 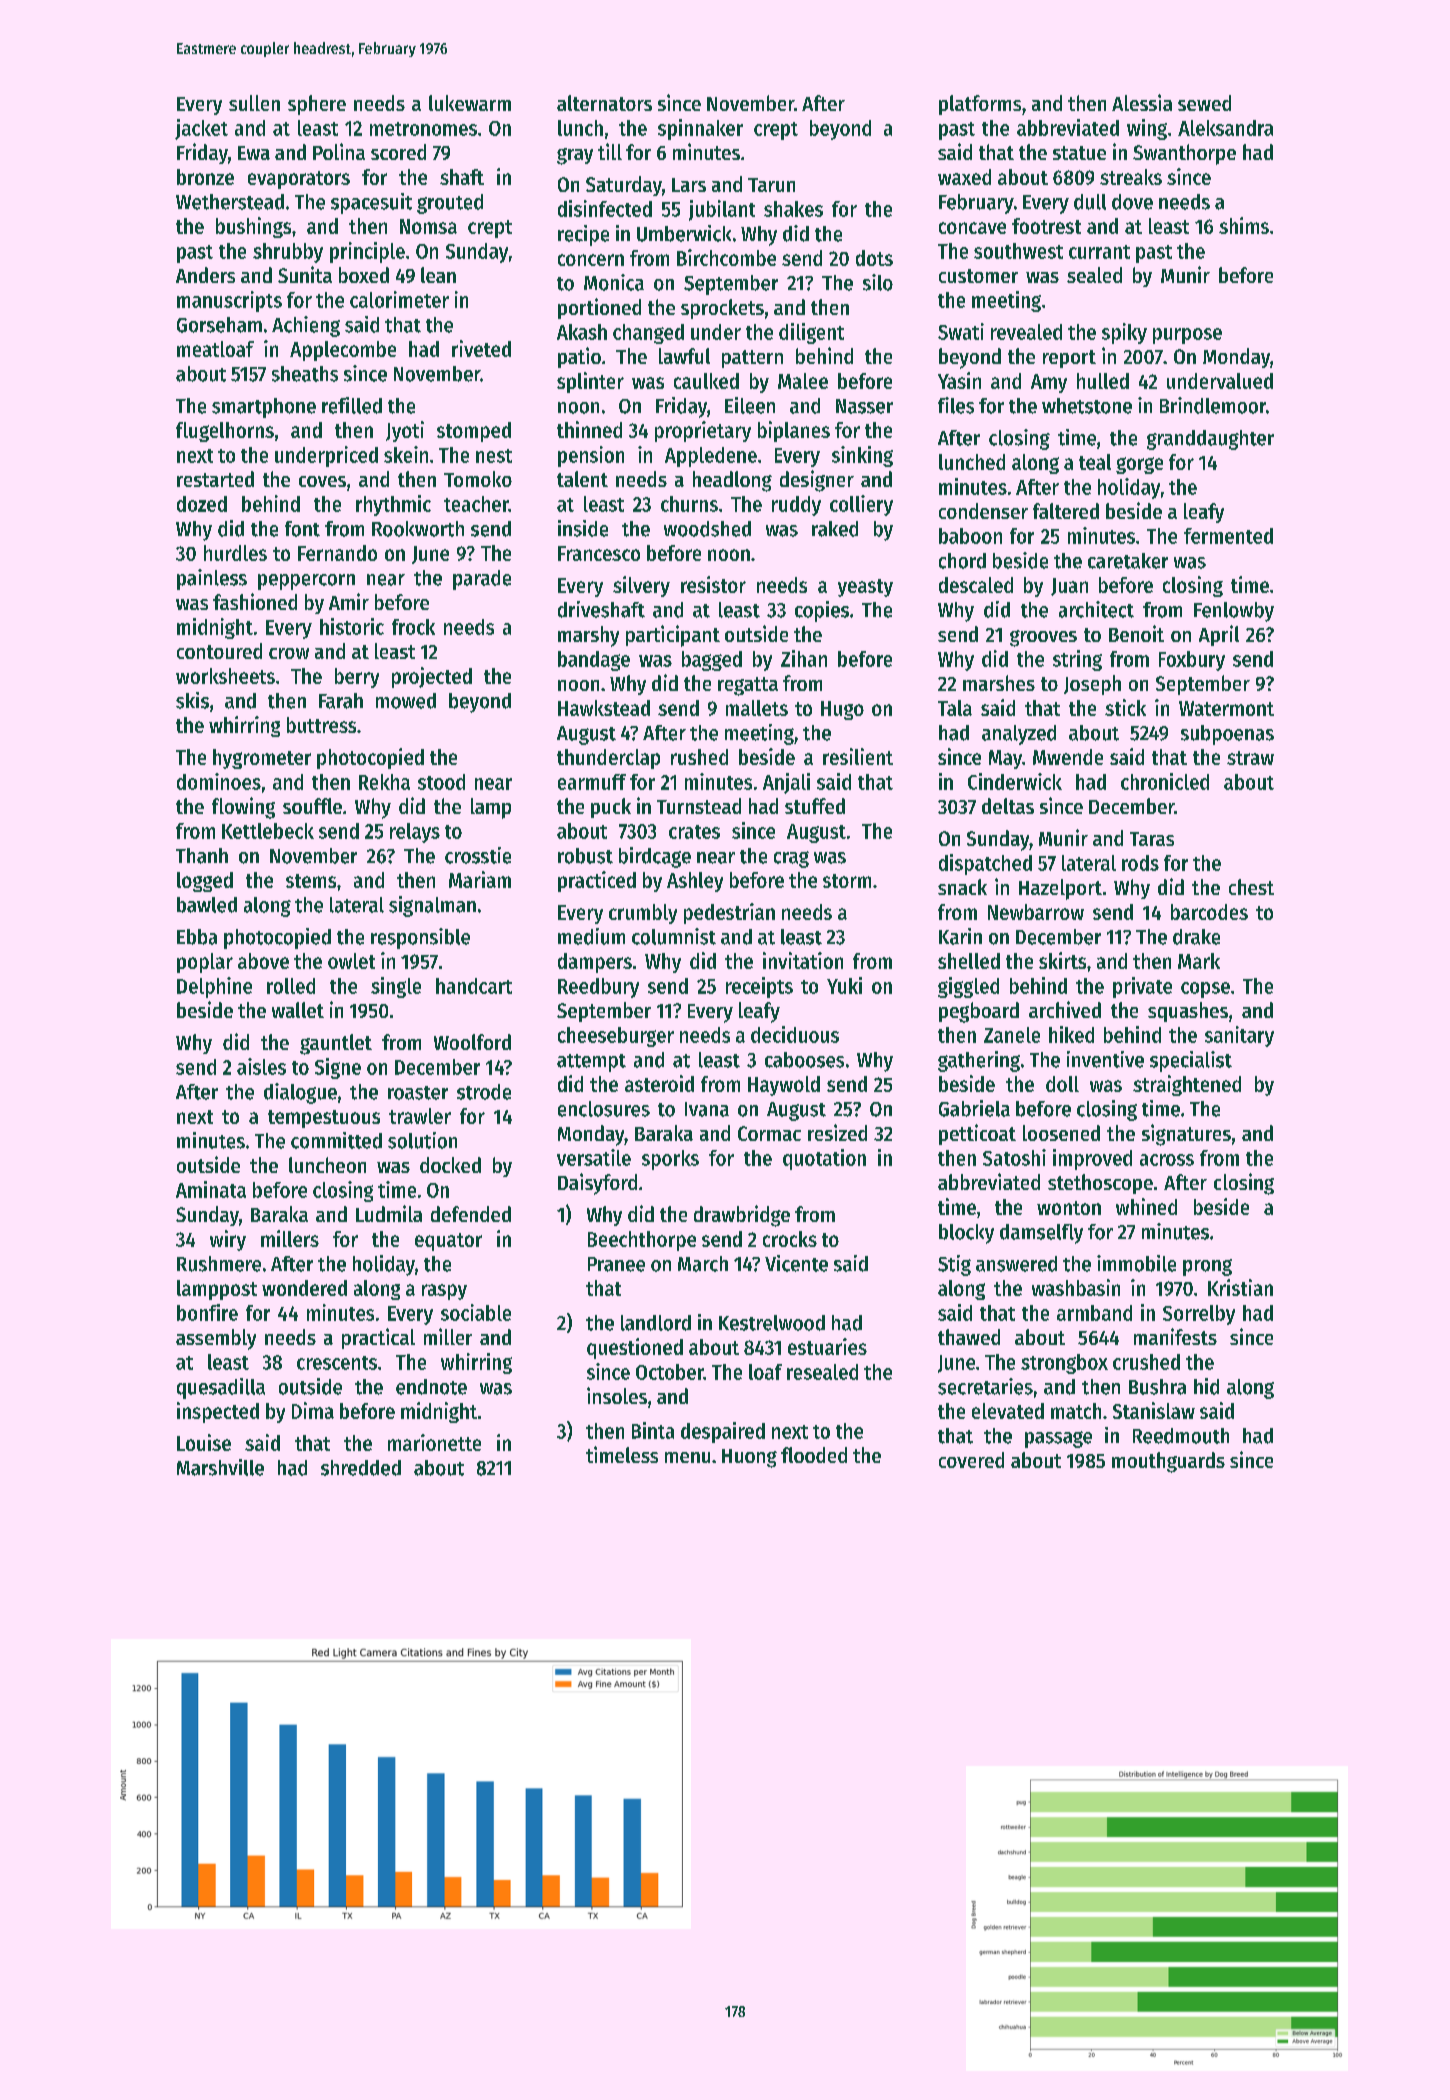 I want to click on changed, so click(x=648, y=334).
